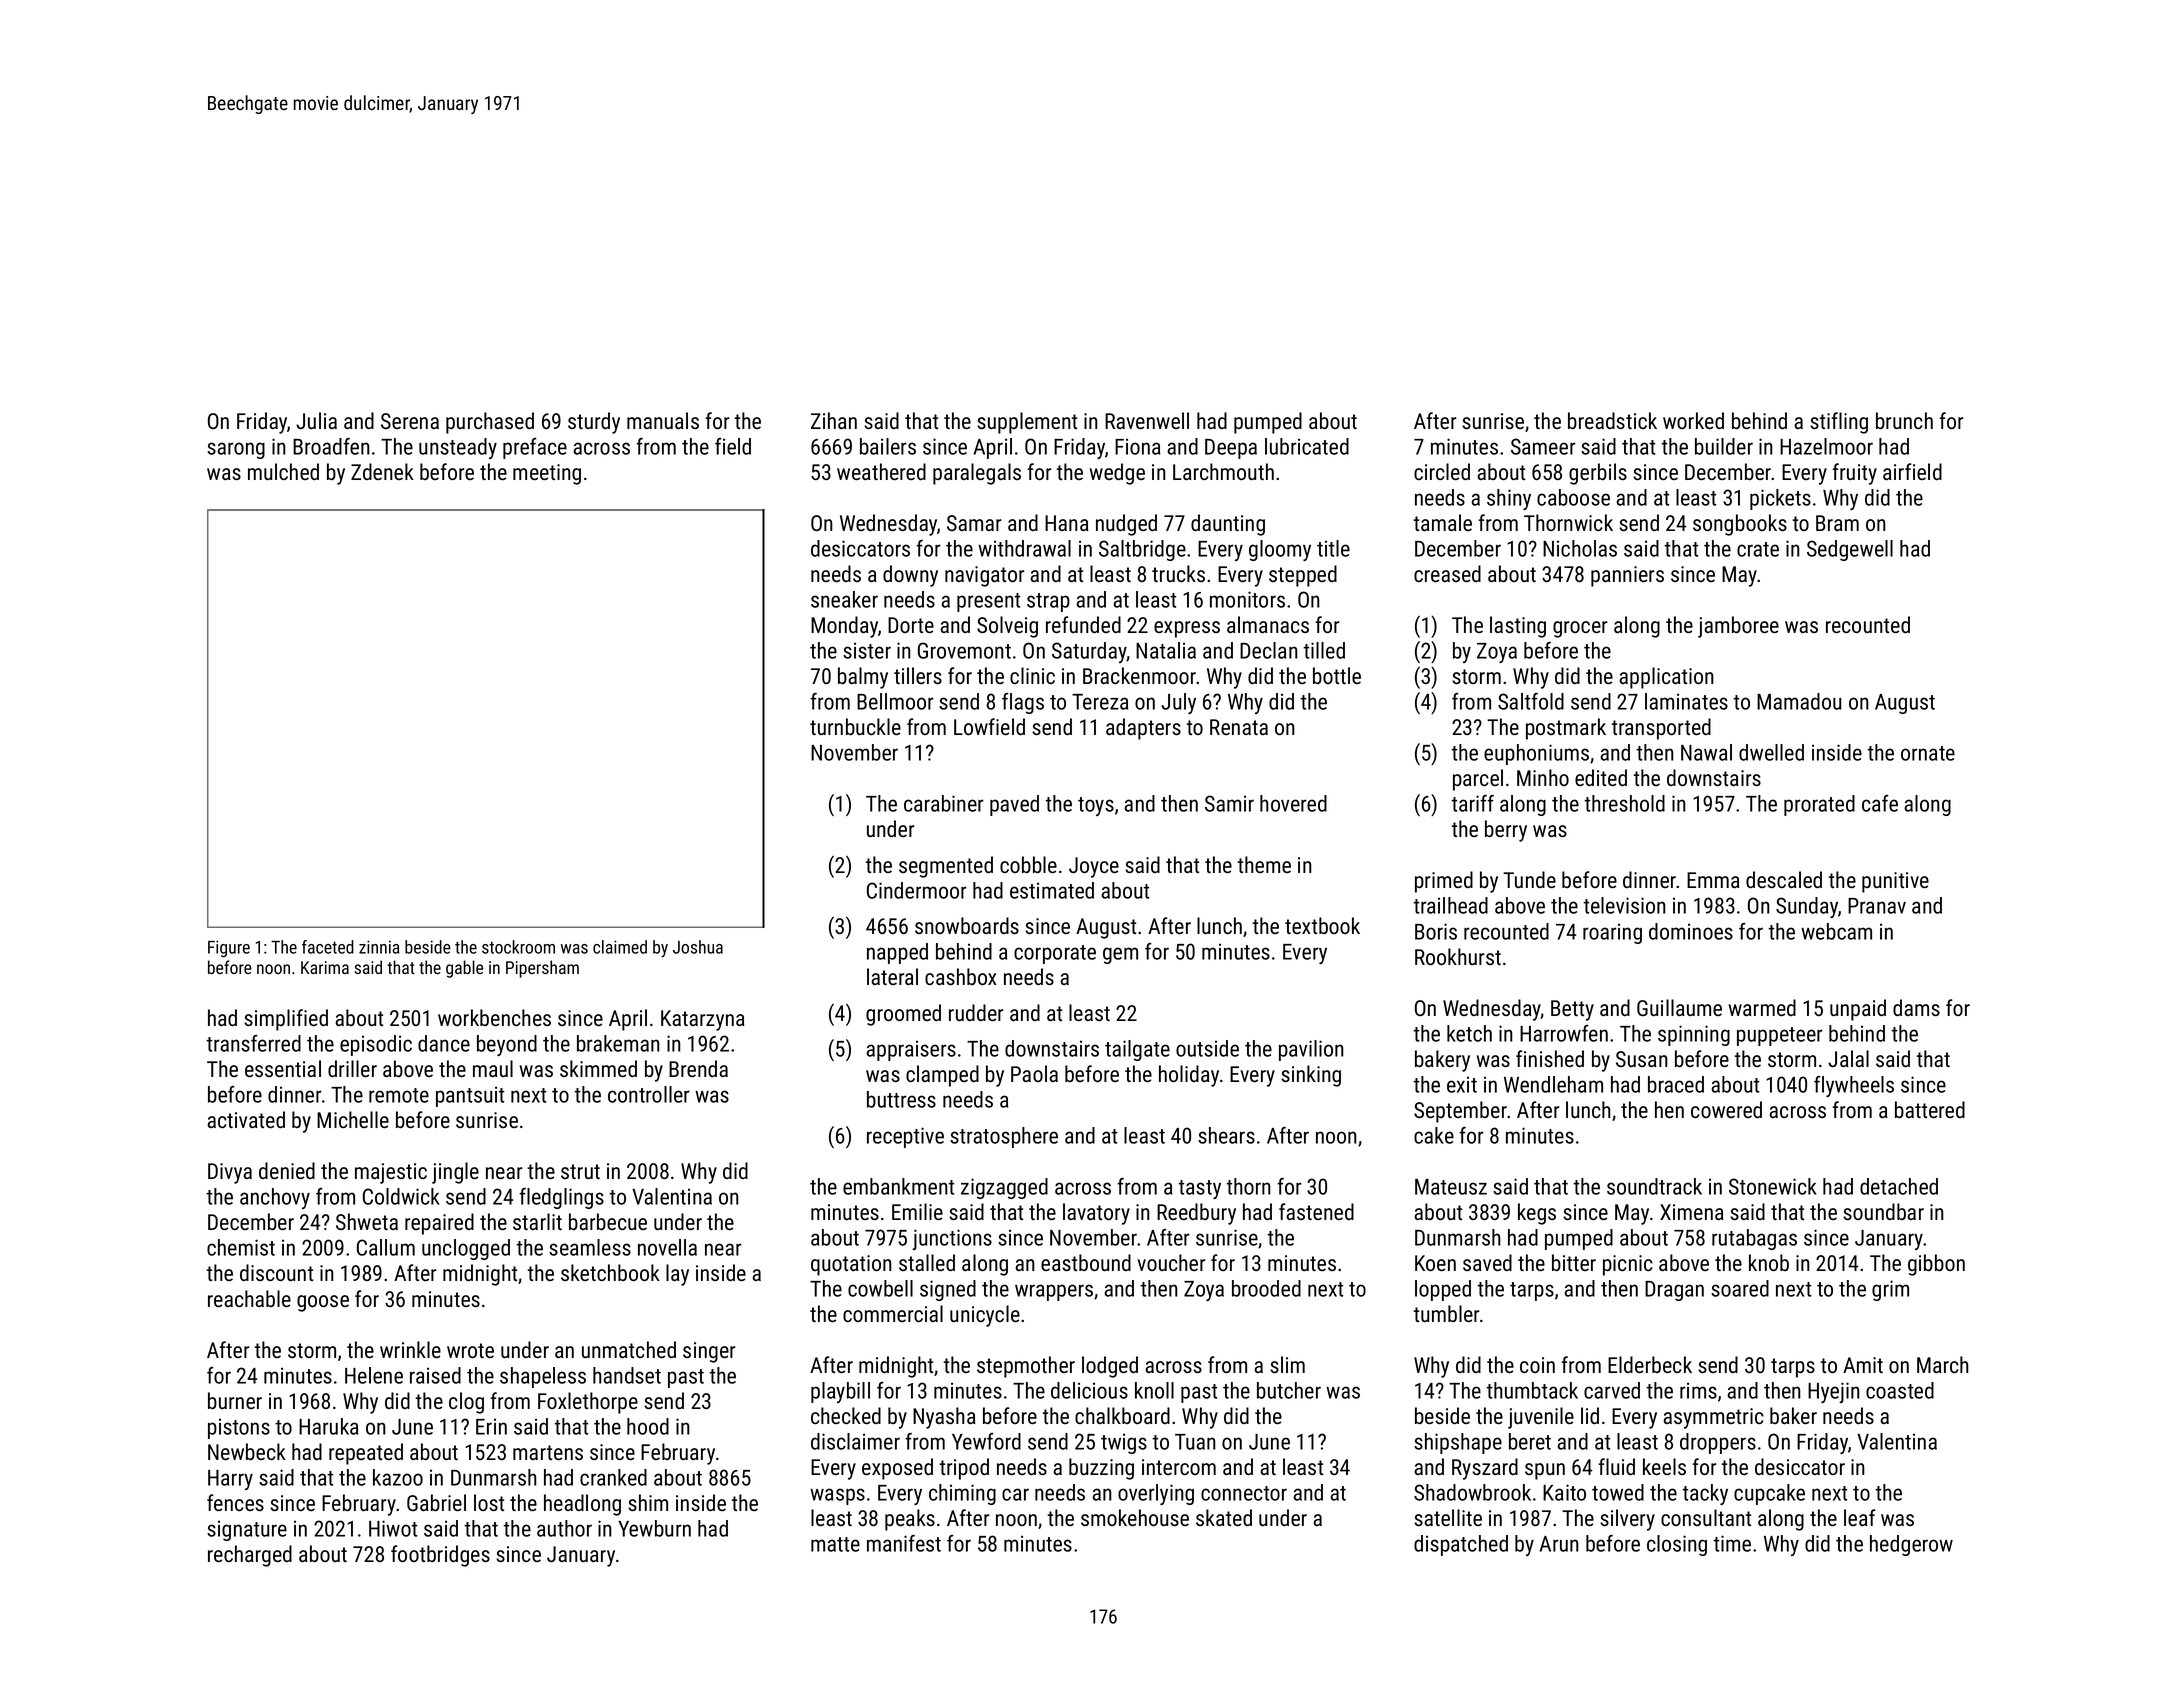  Describe the element at coordinates (1904, 420) in the screenshot. I see `brunch` at that location.
